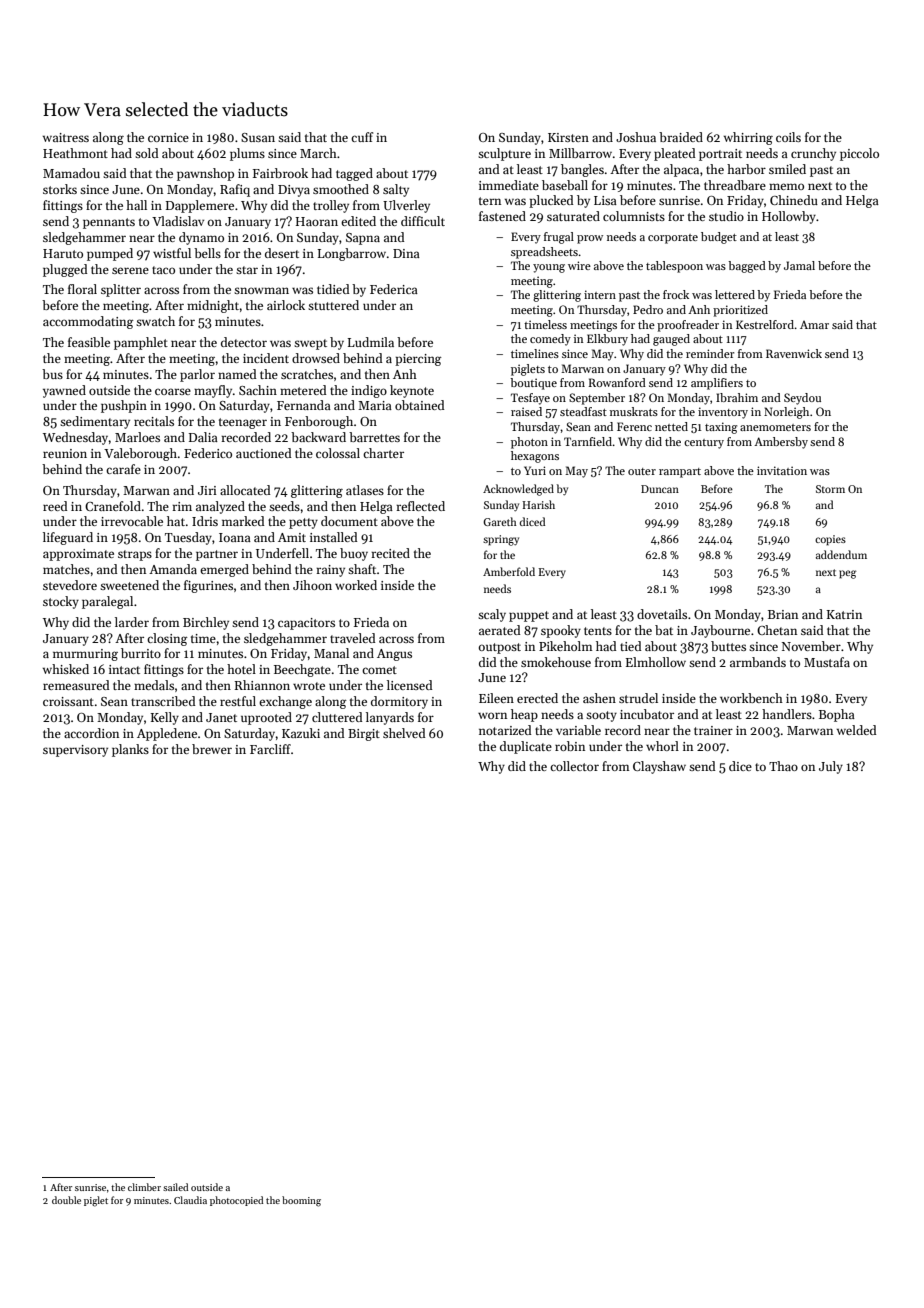 This page has width=924, height=1308. I want to click on Birgit, so click(364, 735).
